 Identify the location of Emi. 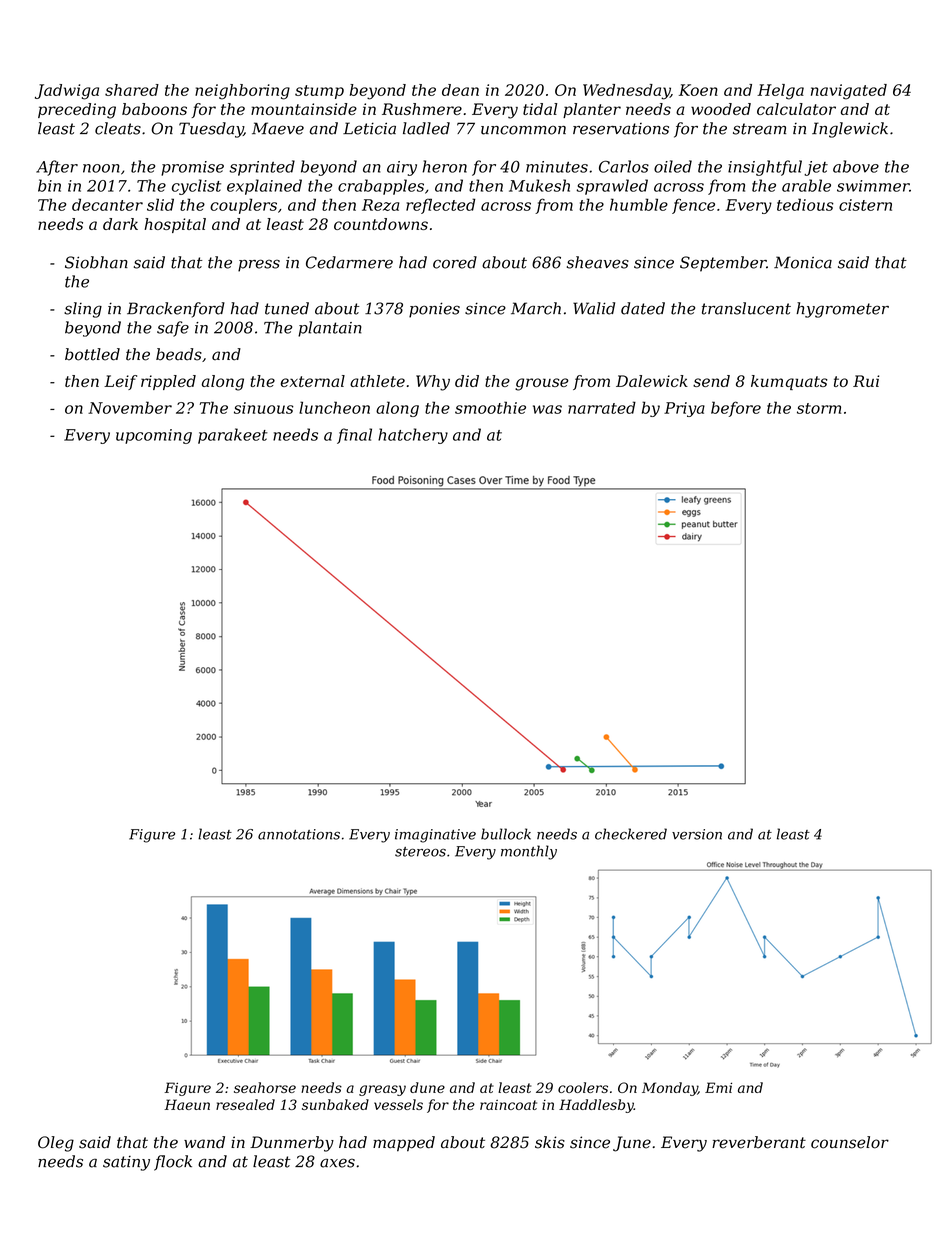
(718, 1087).
